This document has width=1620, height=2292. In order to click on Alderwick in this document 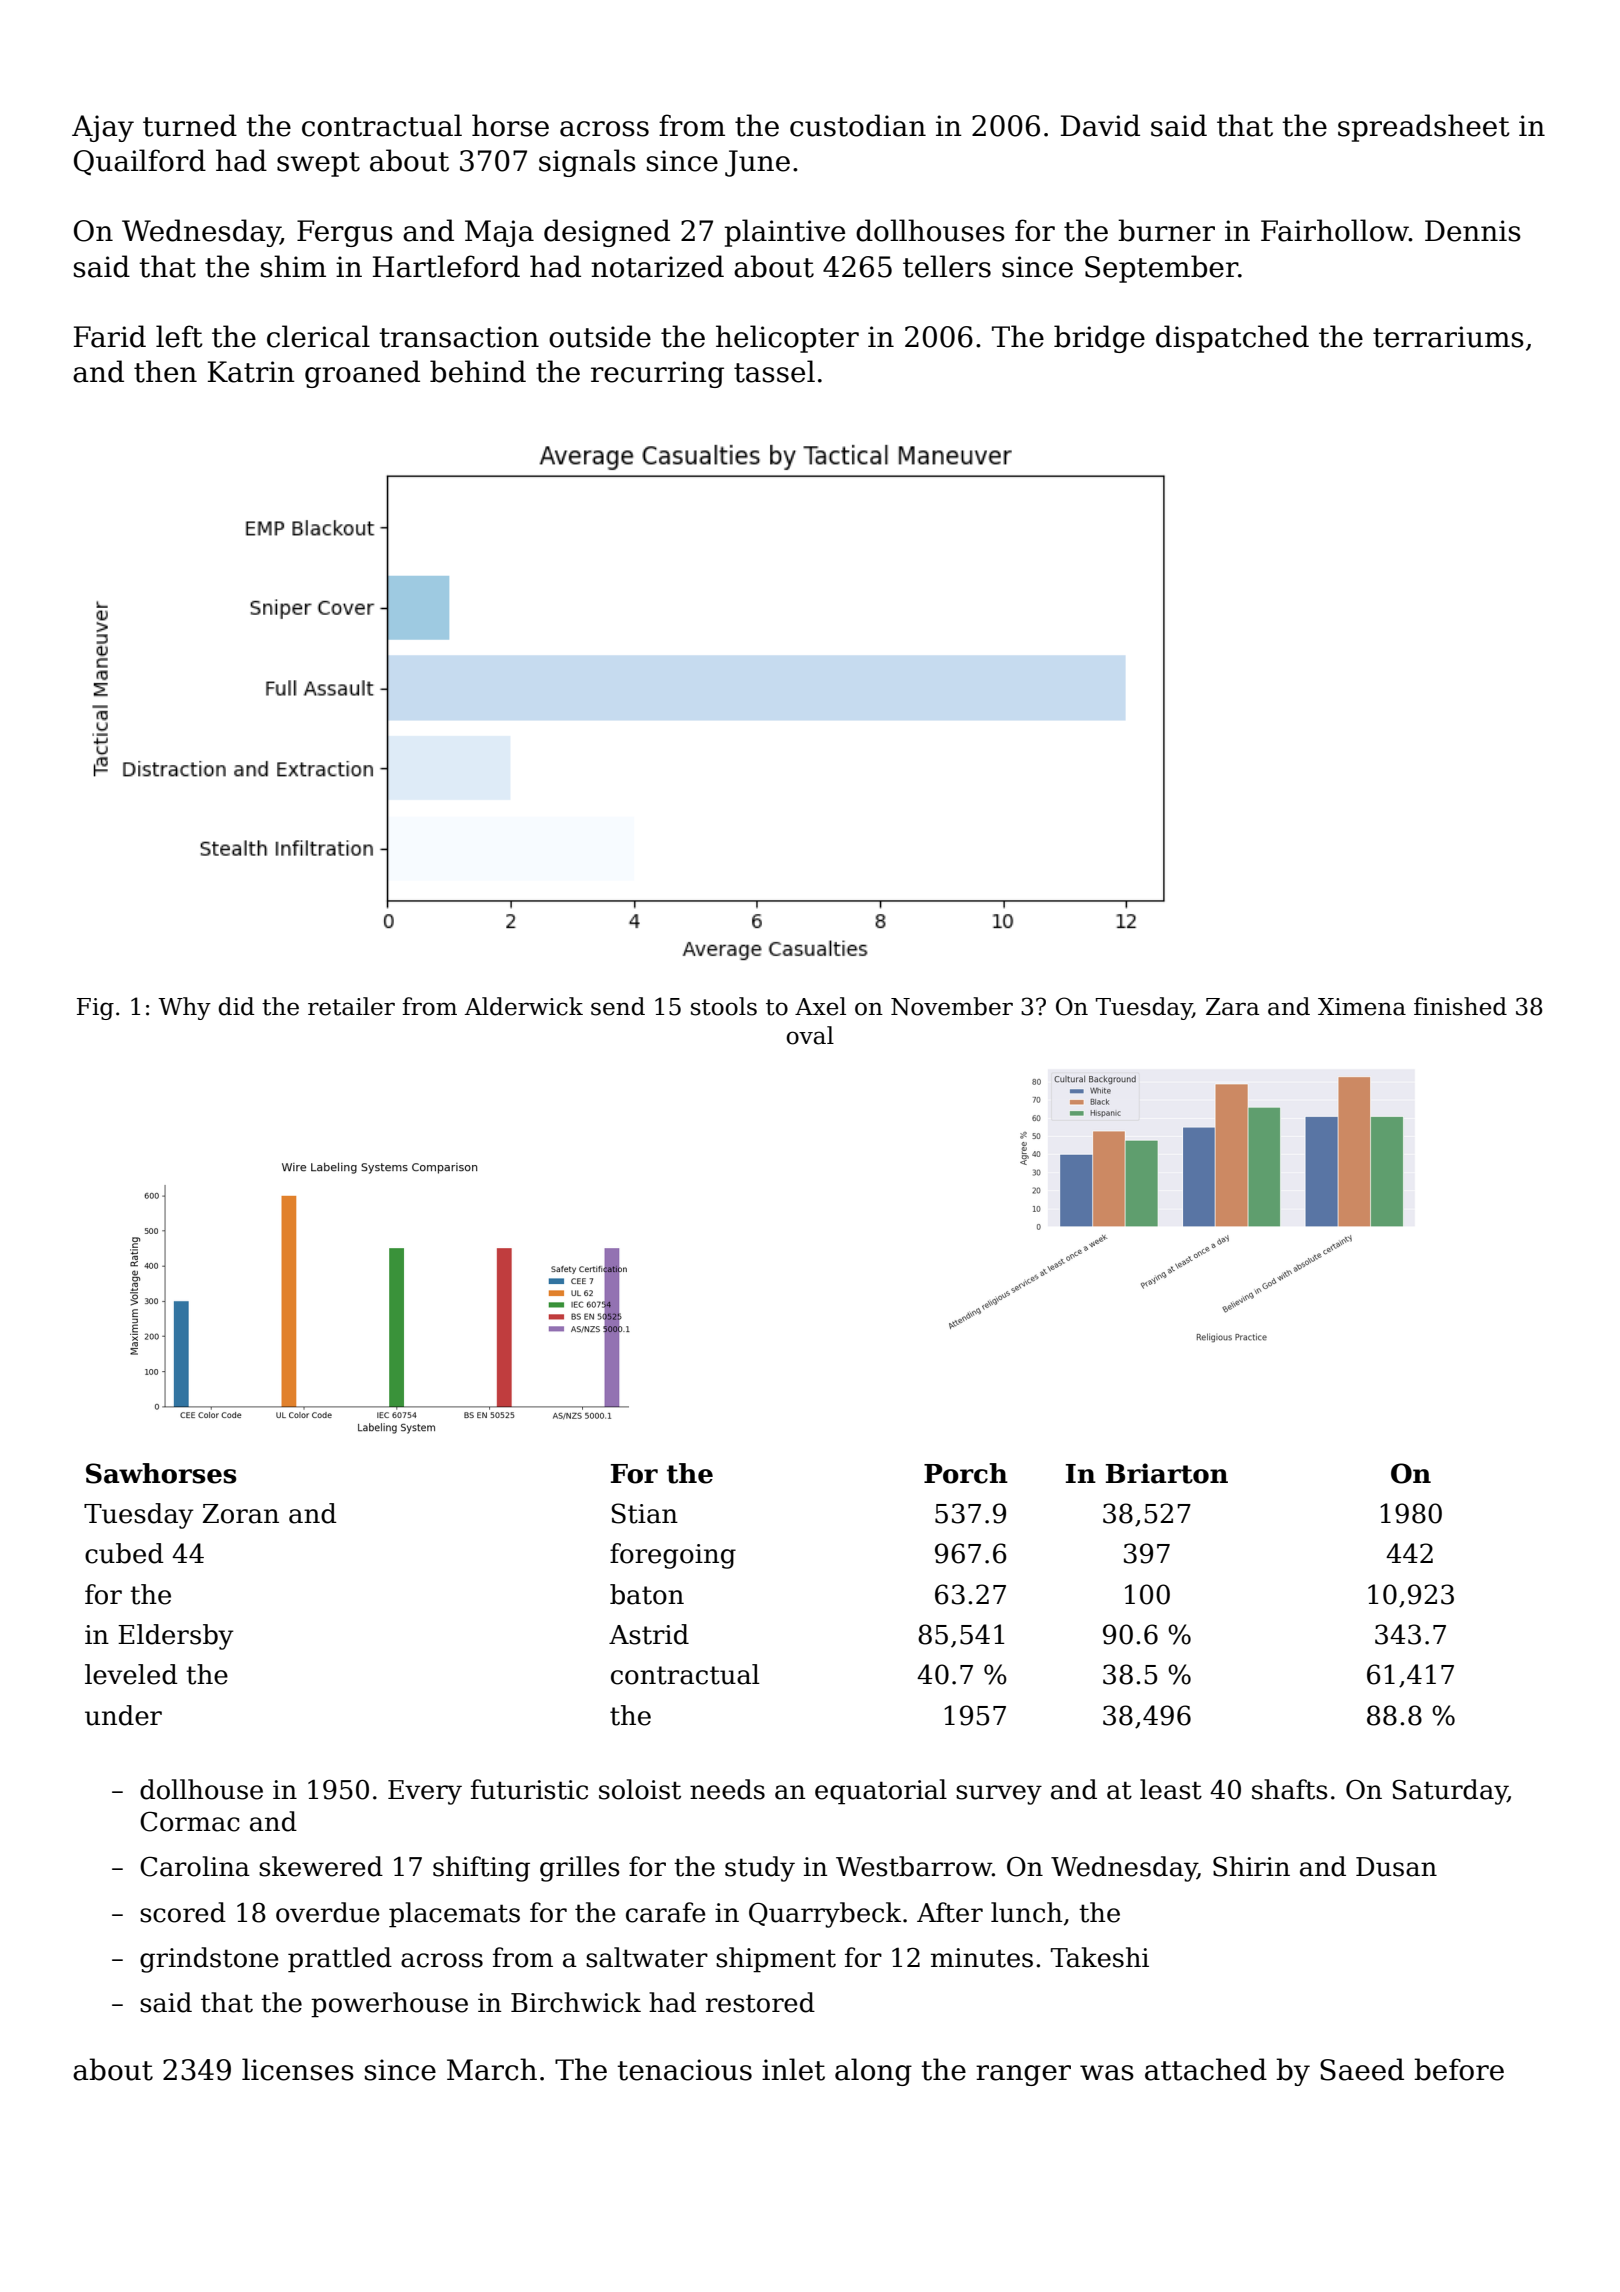, I will do `click(524, 1006)`.
